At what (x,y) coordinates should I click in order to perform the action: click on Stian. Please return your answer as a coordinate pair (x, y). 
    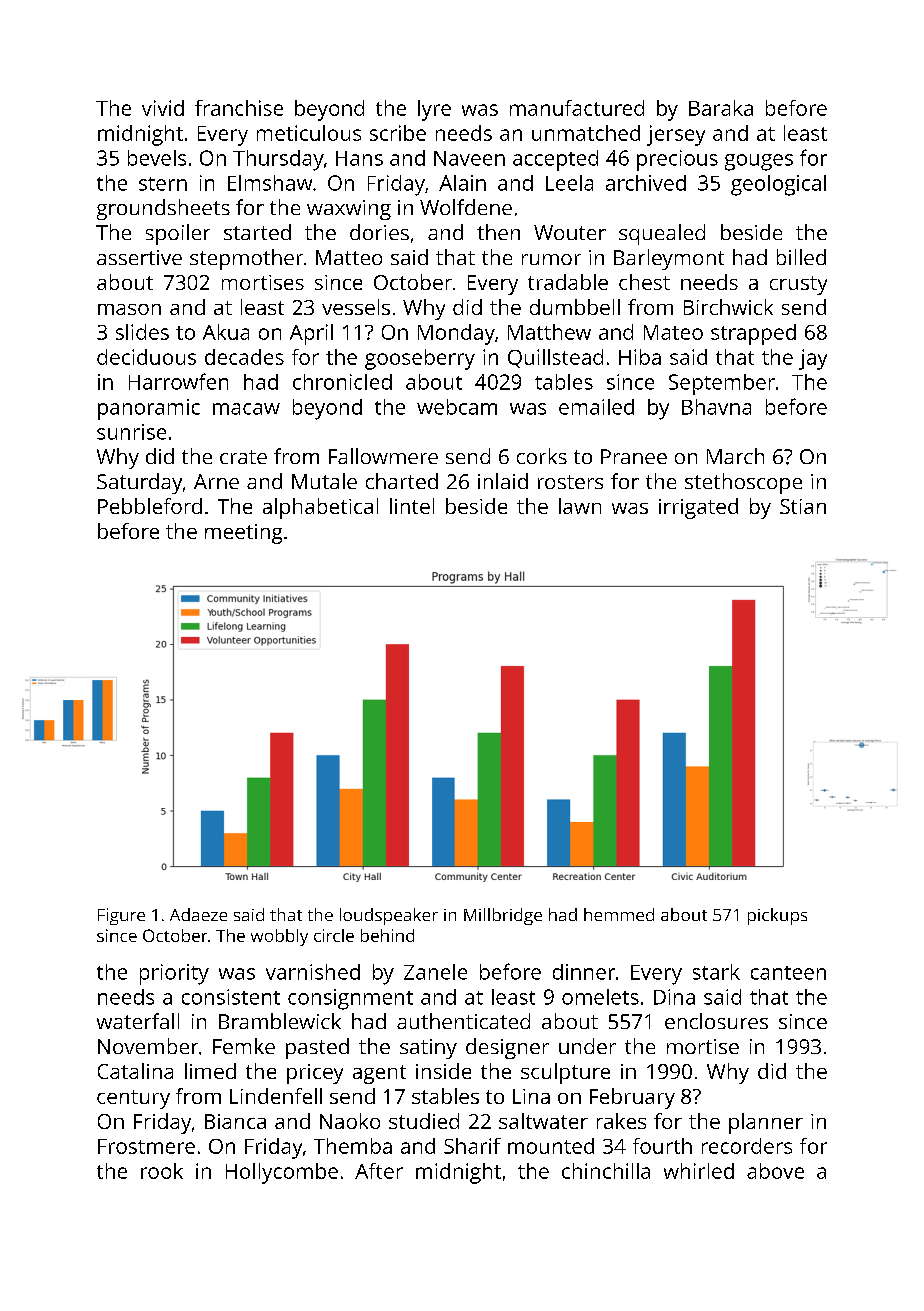
    Looking at the image, I should click on (803, 506).
